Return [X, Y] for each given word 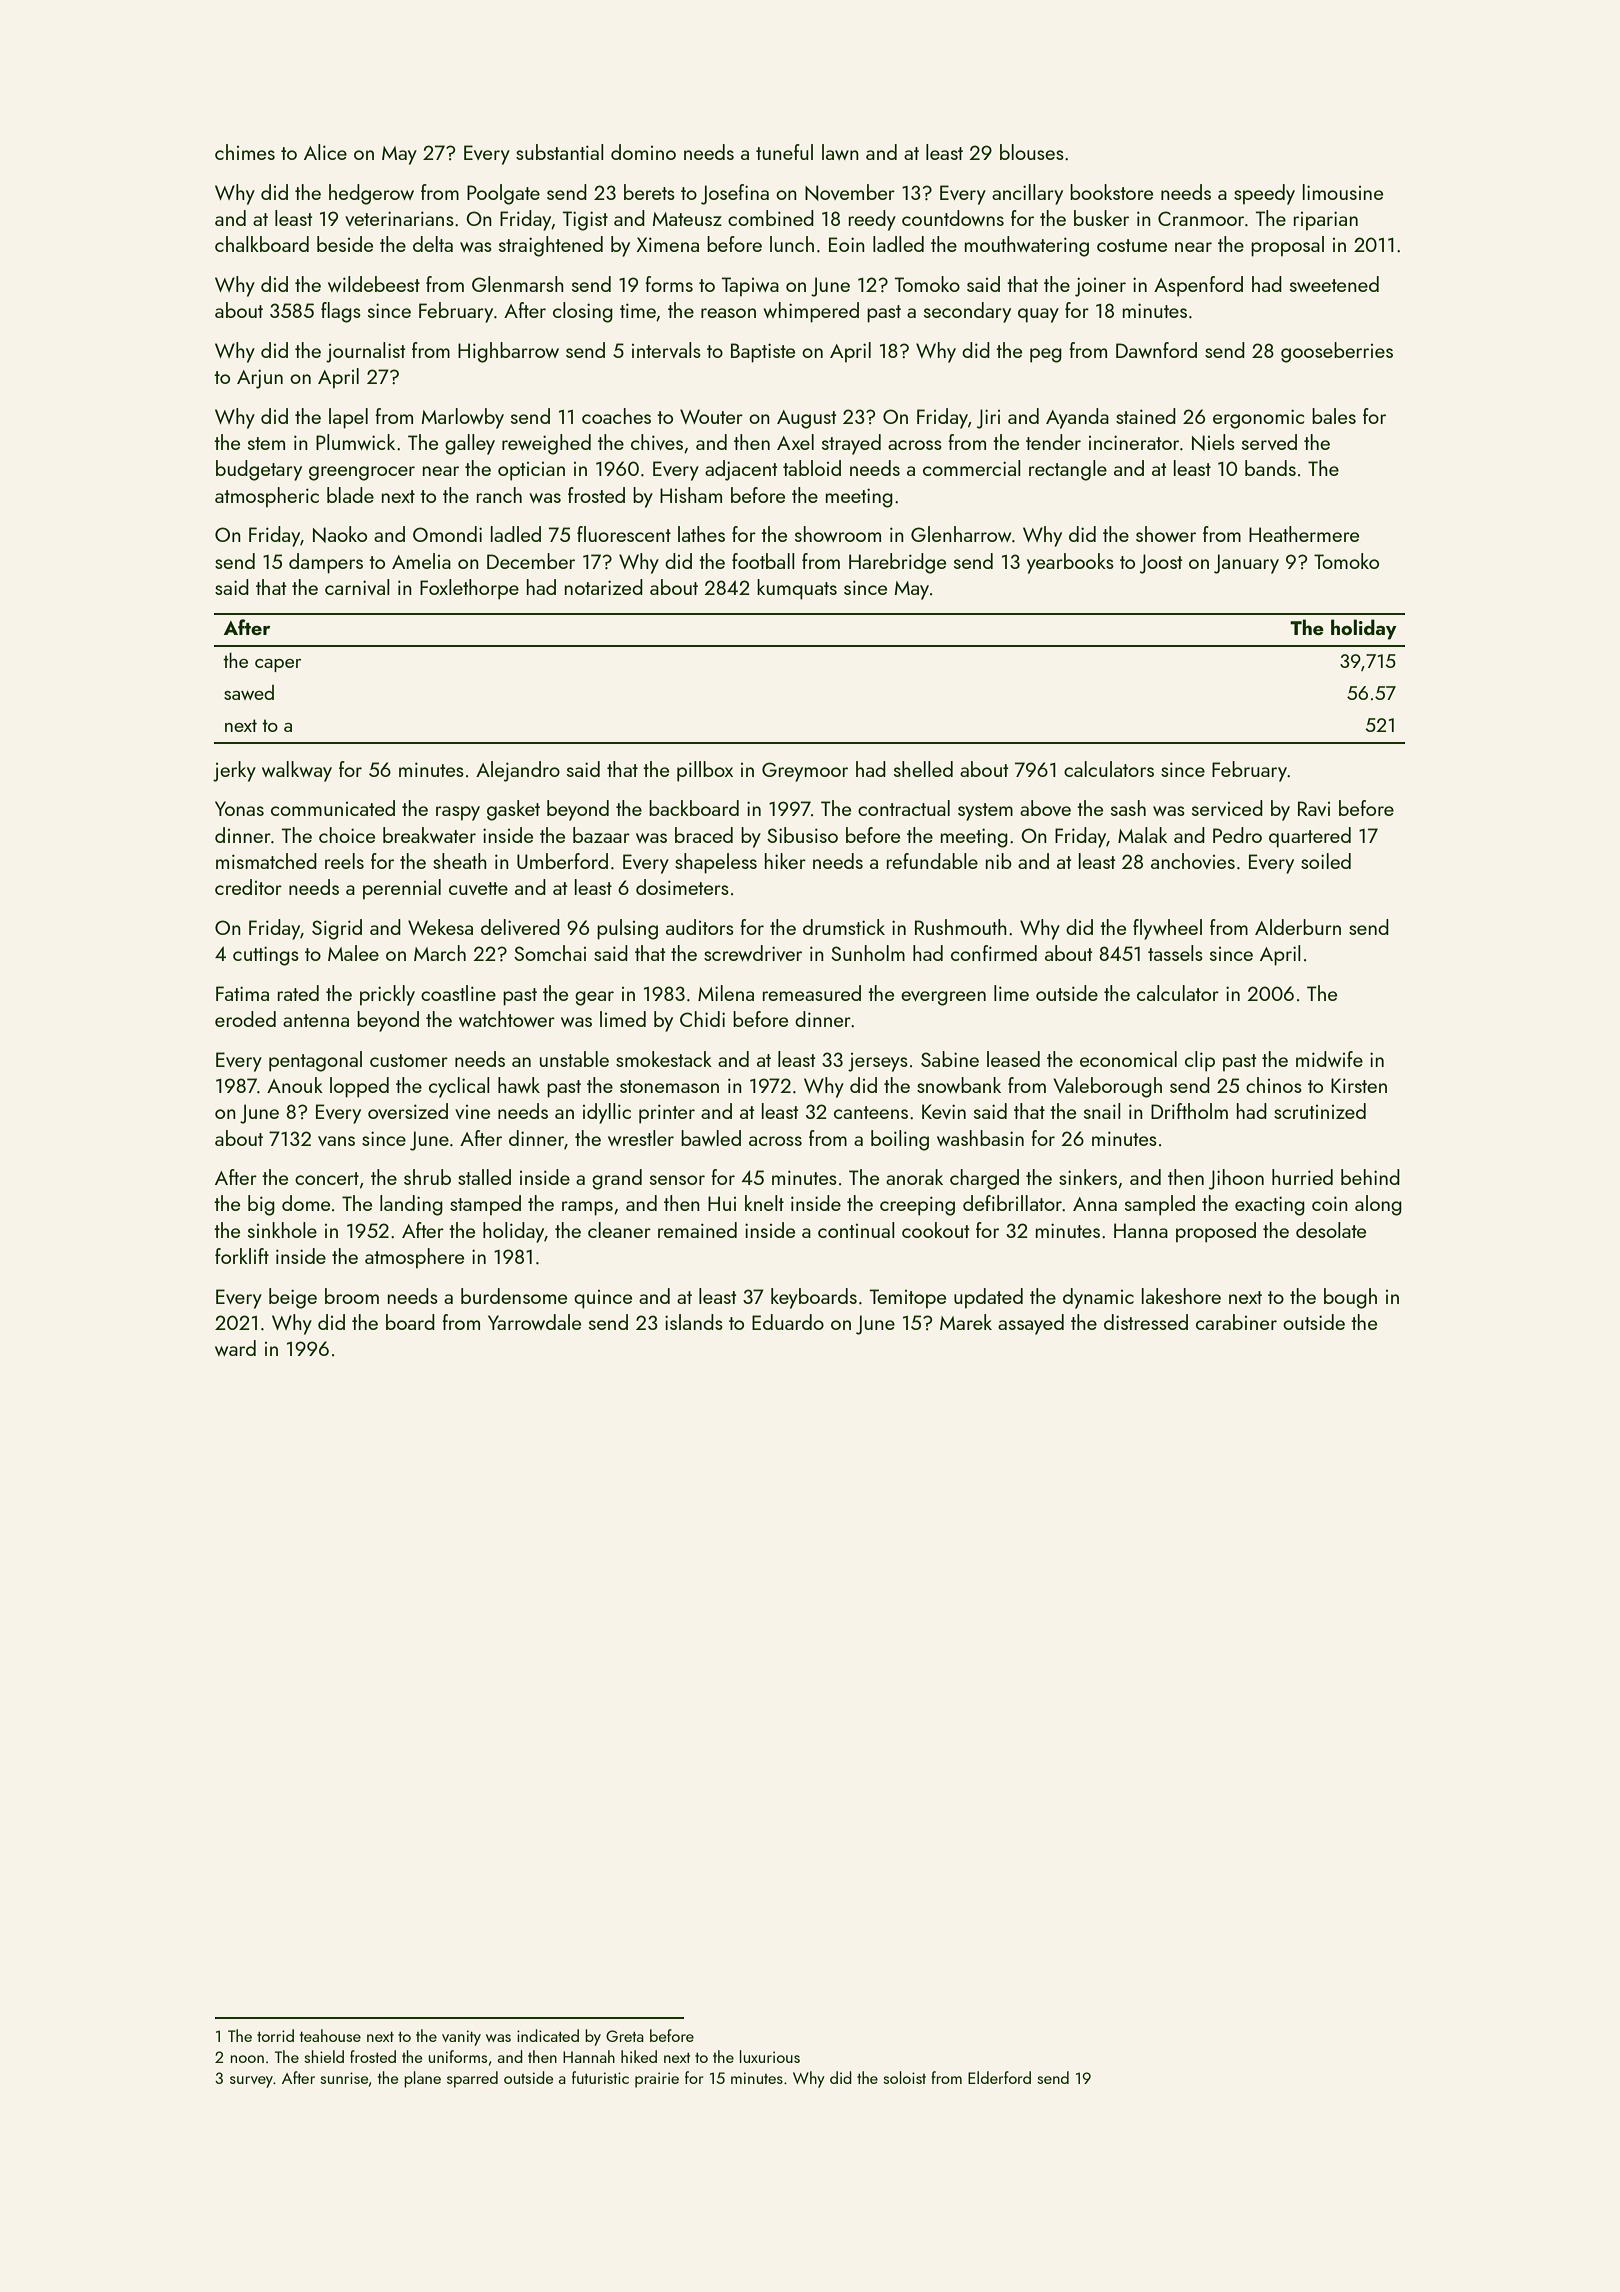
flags [341, 312]
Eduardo [788, 1322]
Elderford [999, 2077]
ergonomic [1258, 419]
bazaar [601, 835]
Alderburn [1298, 927]
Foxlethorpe [469, 589]
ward [235, 1348]
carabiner [1236, 1322]
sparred [472, 2079]
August [806, 419]
